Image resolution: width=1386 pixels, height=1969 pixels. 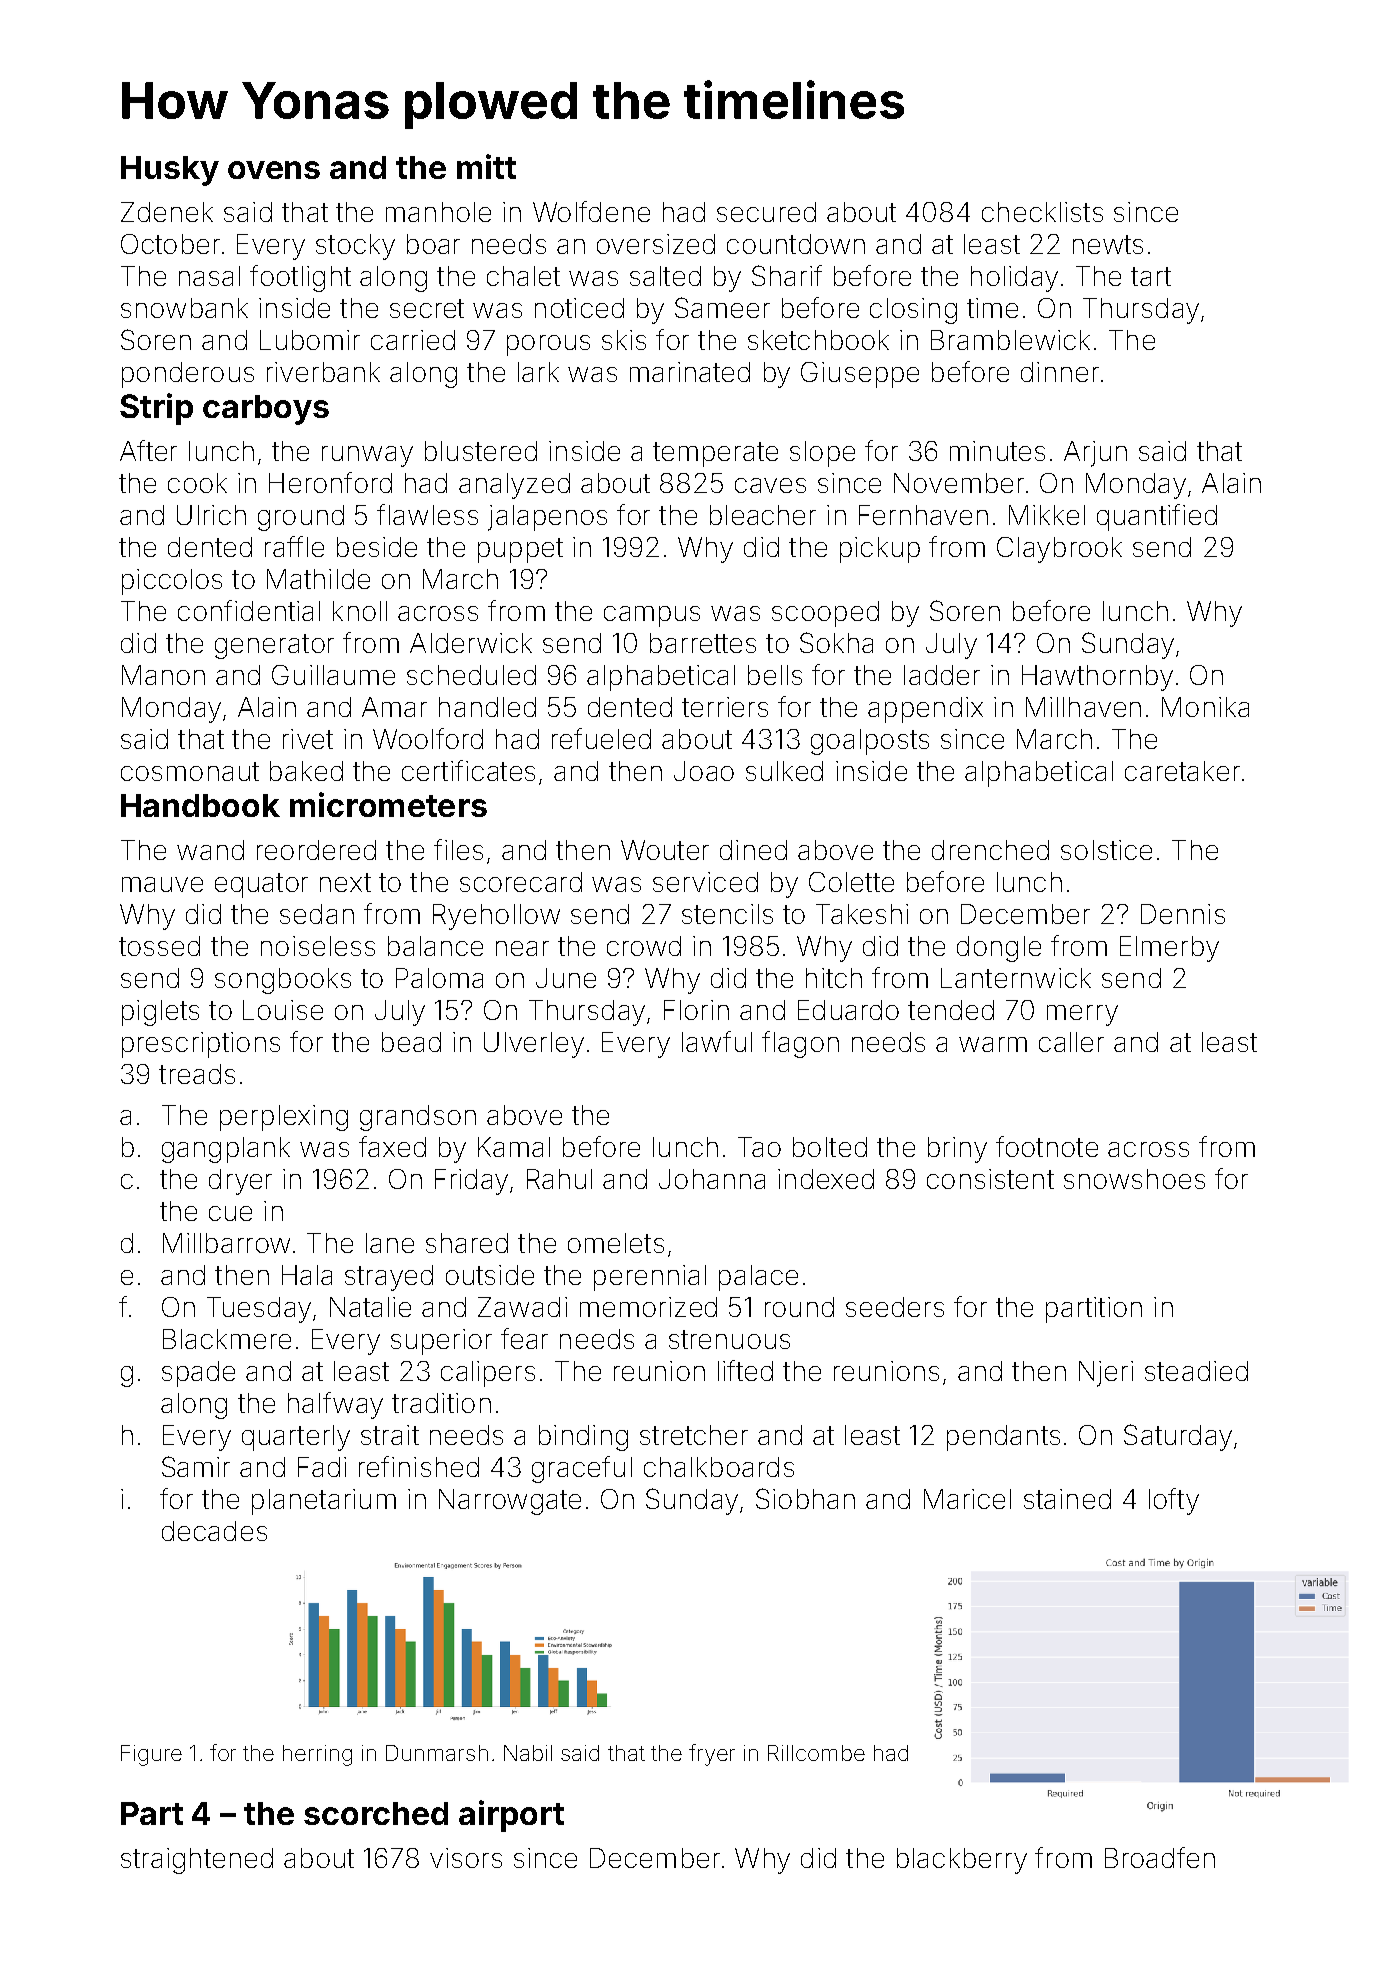 I want to click on perplexing, so click(x=284, y=1118).
